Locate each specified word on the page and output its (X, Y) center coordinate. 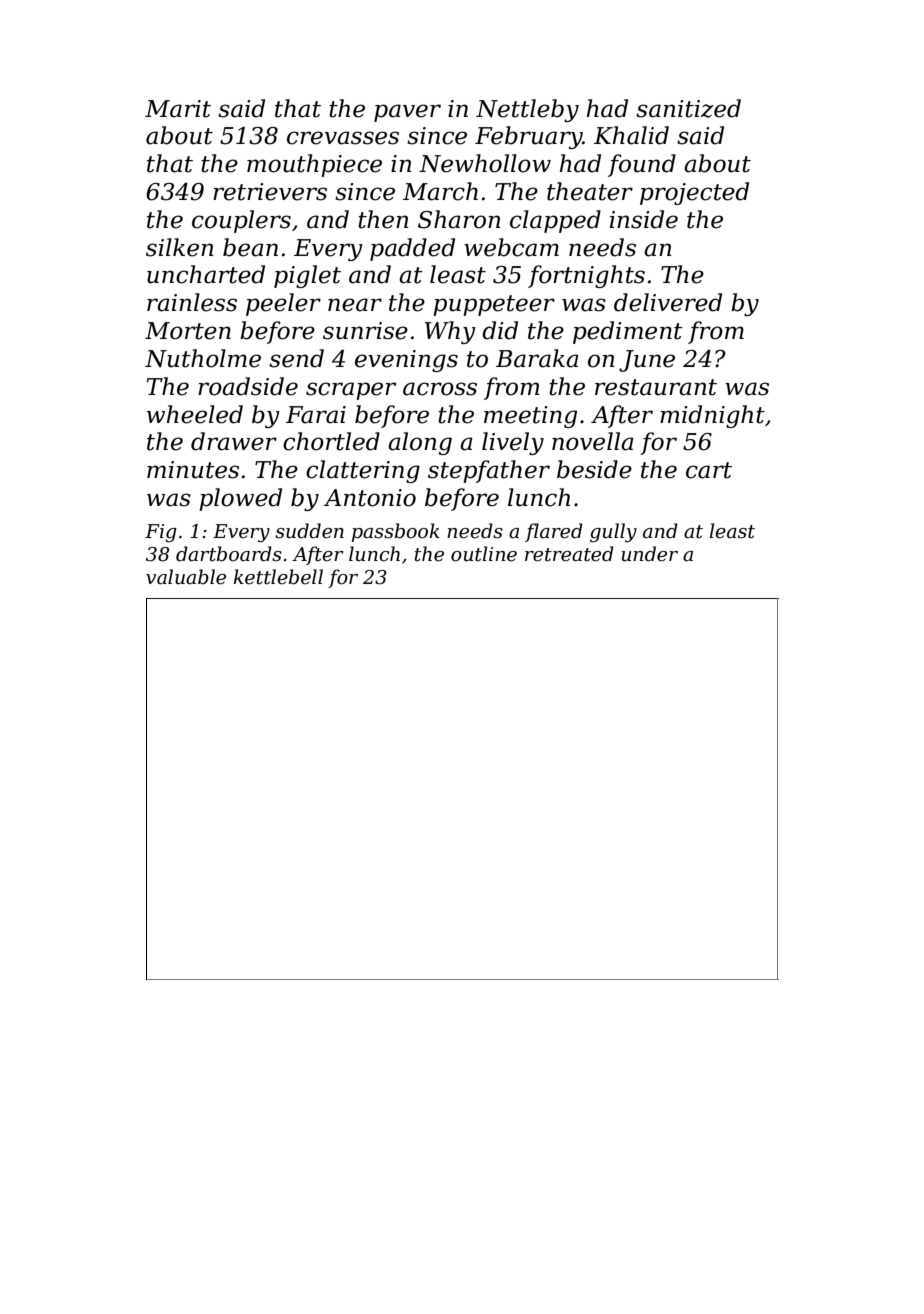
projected (694, 193)
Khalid (631, 135)
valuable (186, 577)
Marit (178, 109)
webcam (511, 247)
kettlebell (278, 577)
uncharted (206, 274)
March (440, 191)
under (649, 554)
